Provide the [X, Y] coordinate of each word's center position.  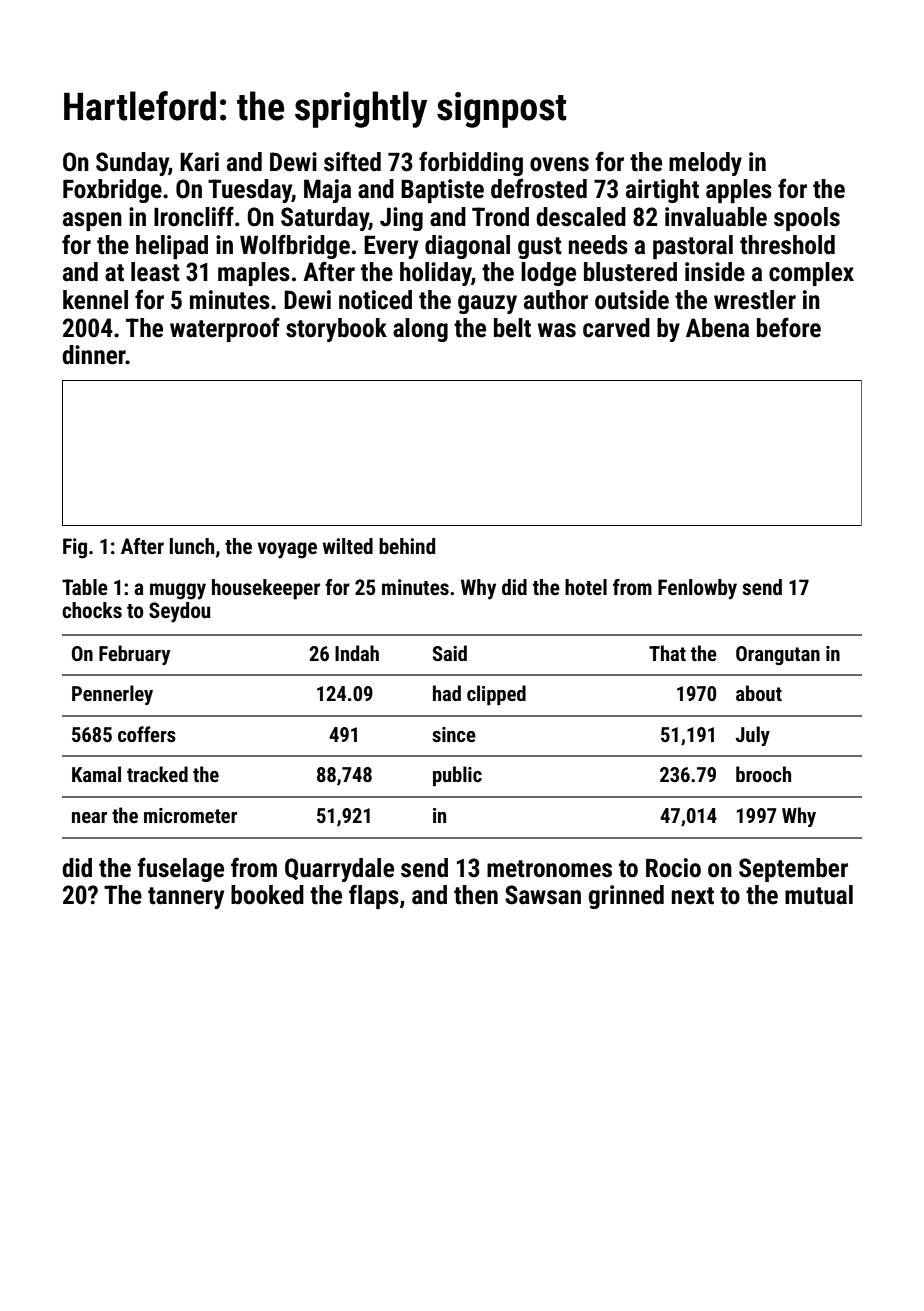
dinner [94, 355]
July [752, 736]
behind [407, 546]
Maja [327, 191]
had [447, 693]
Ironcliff [194, 216]
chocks [92, 610]
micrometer [190, 815]
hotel [586, 587]
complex [811, 274]
